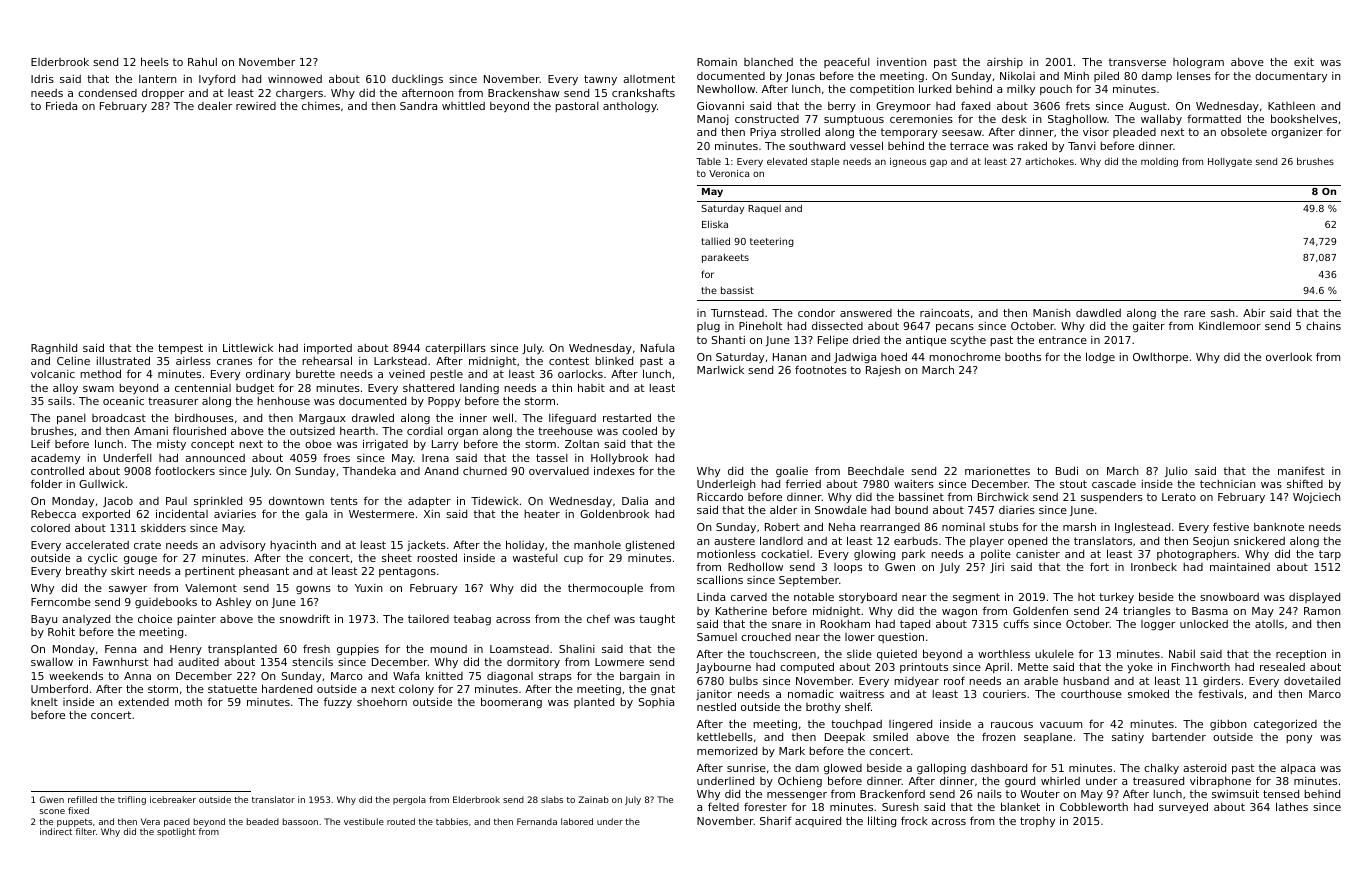  Describe the element at coordinates (818, 822) in the screenshot. I see `acquired` at that location.
